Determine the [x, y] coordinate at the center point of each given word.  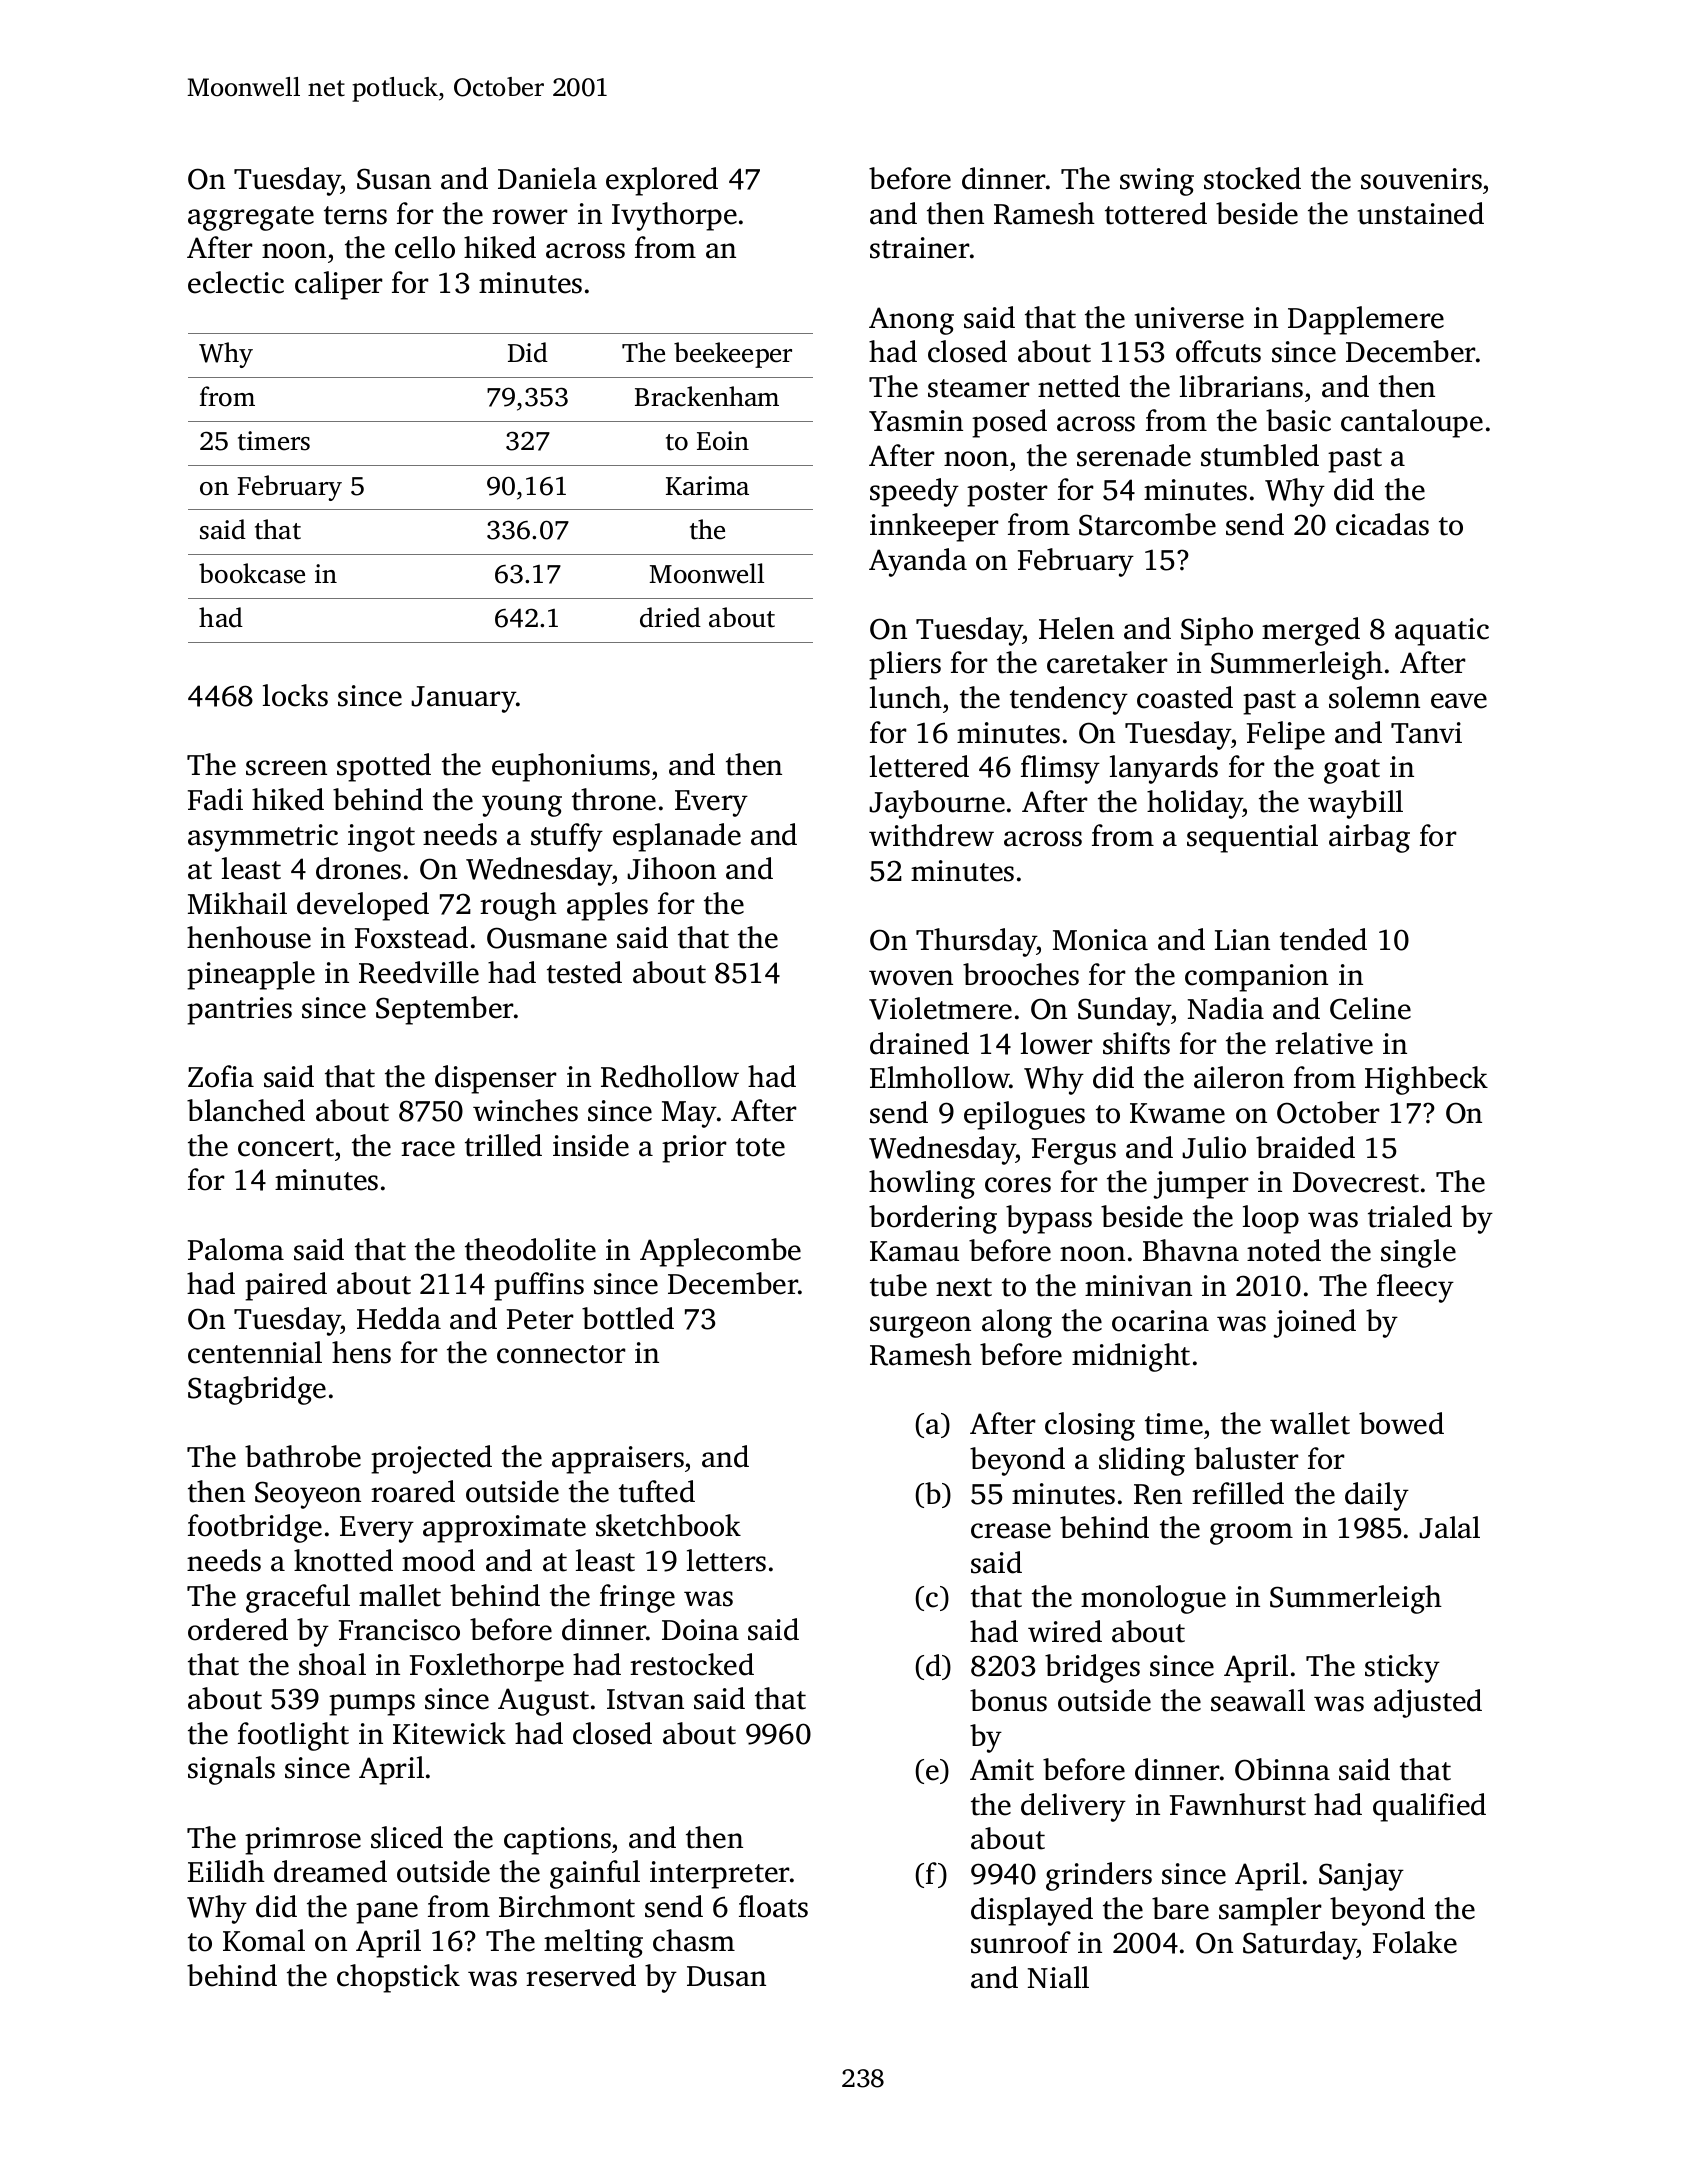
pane [387, 1913]
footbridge [255, 1528]
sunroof [1021, 1942]
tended [1323, 939]
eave [1459, 701]
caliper [339, 285]
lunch [906, 697]
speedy [914, 492]
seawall [1258, 1700]
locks [295, 695]
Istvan [645, 1699]
